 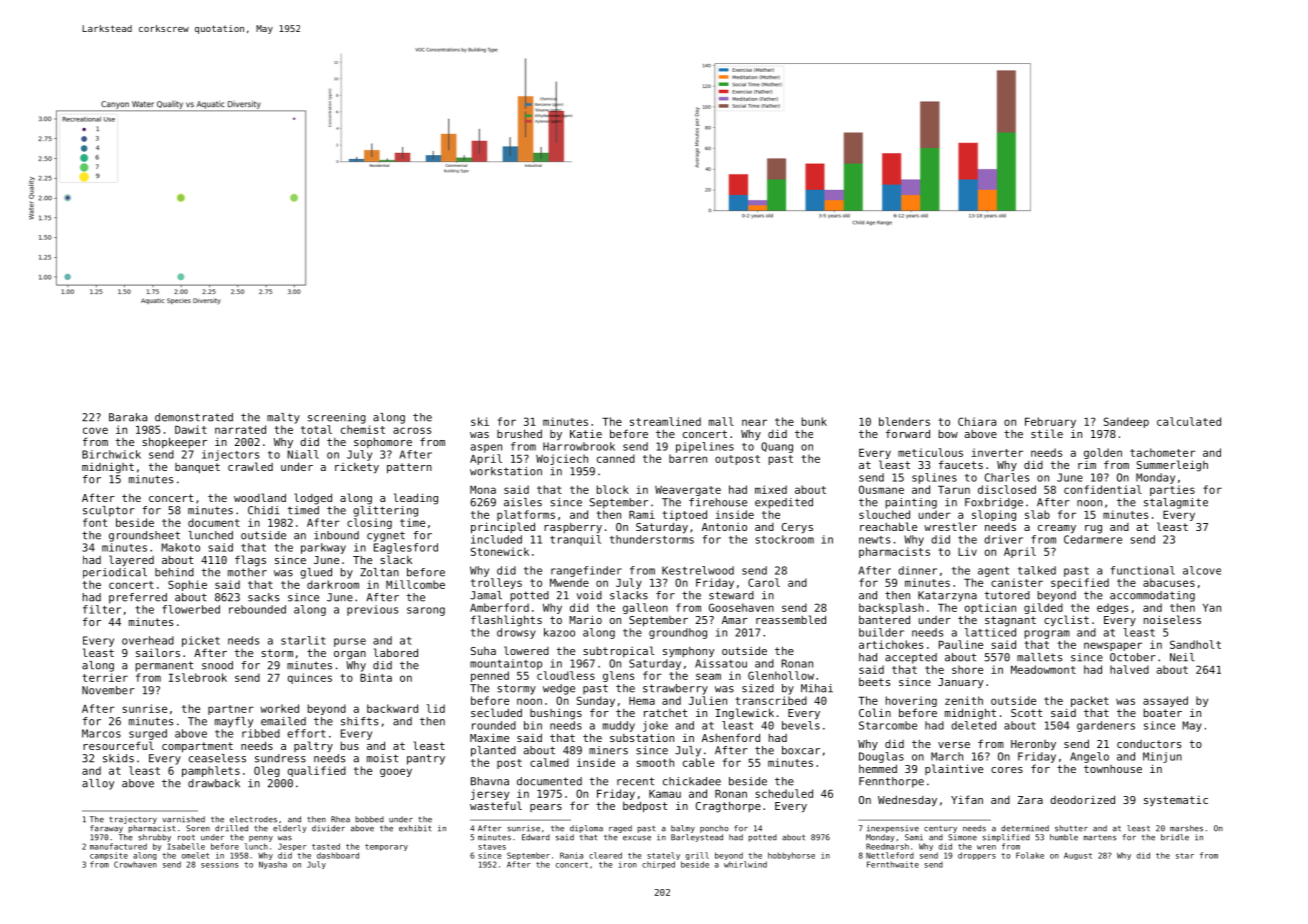 I want to click on pipelines, so click(x=705, y=447).
